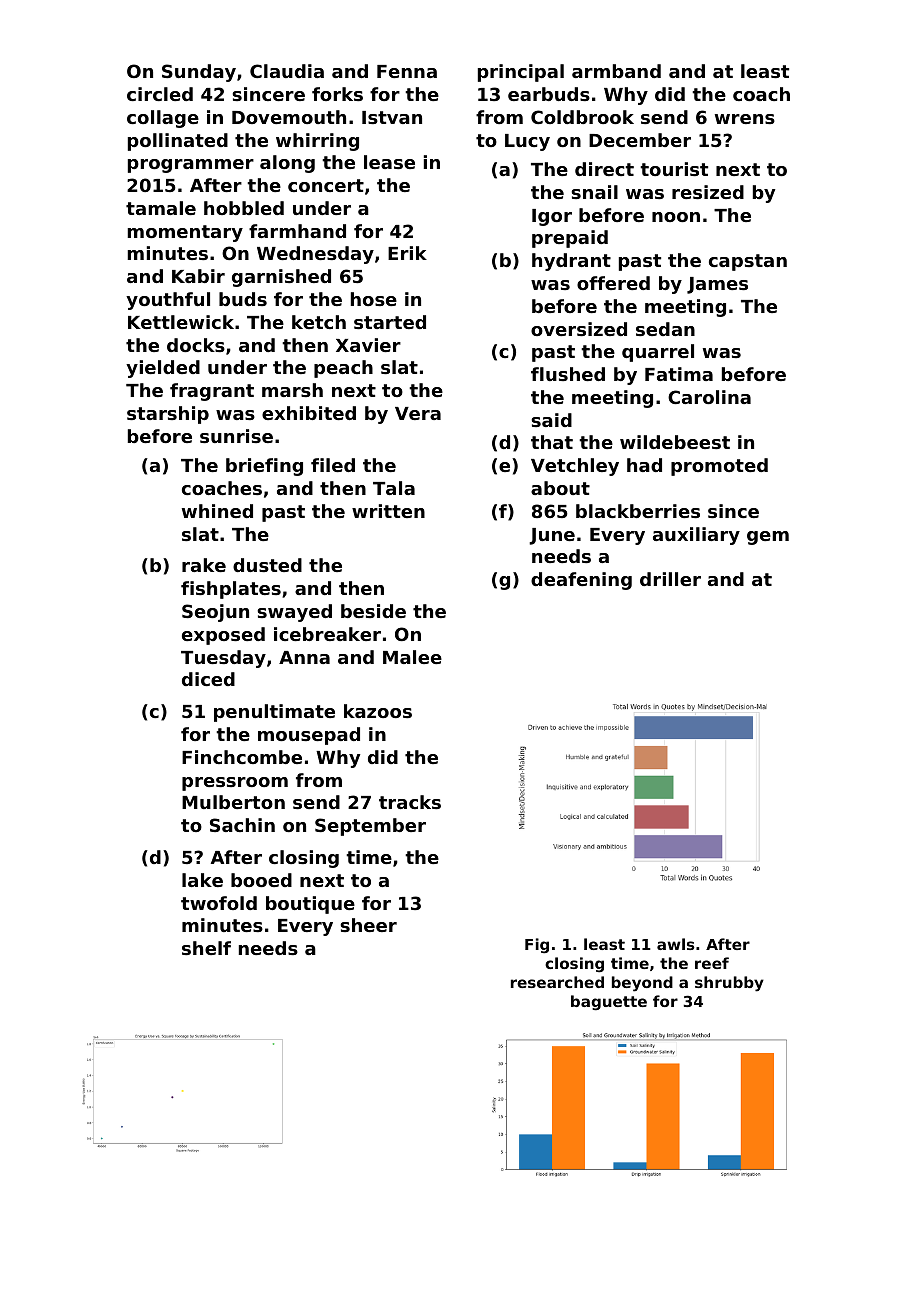  I want to click on Erik, so click(407, 253).
